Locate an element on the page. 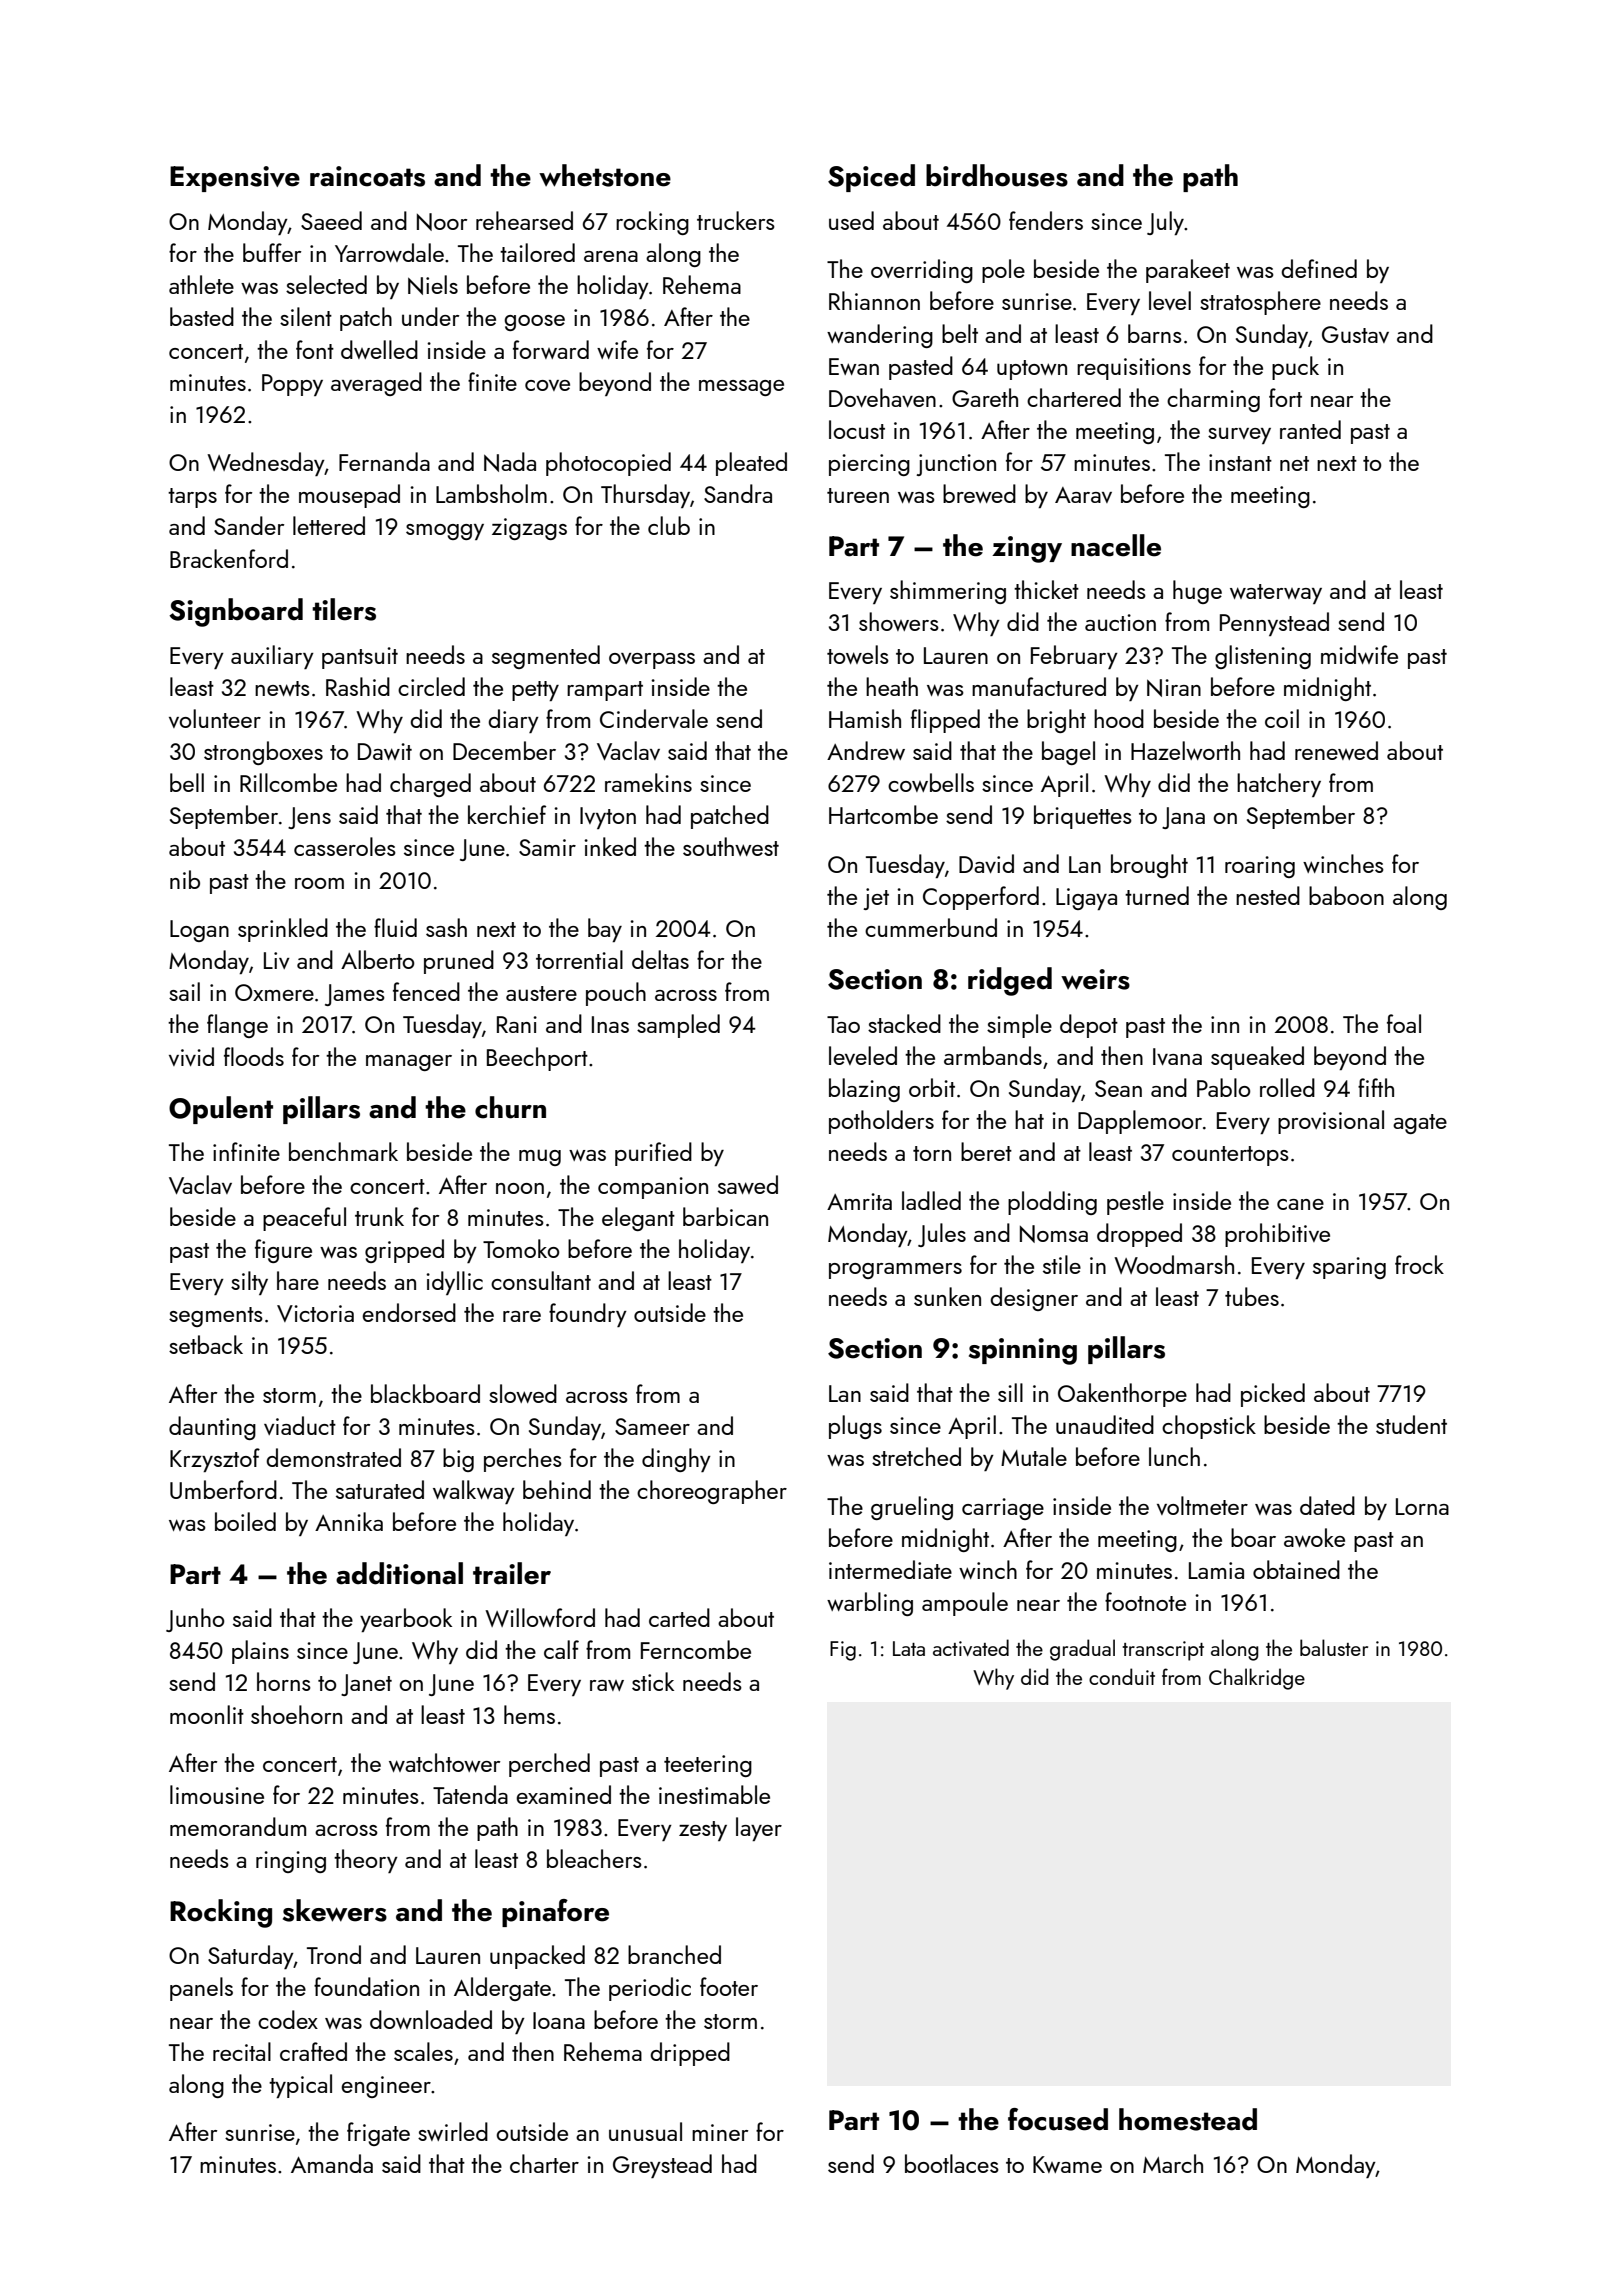 The image size is (1620, 2292). silent is located at coordinates (306, 316).
